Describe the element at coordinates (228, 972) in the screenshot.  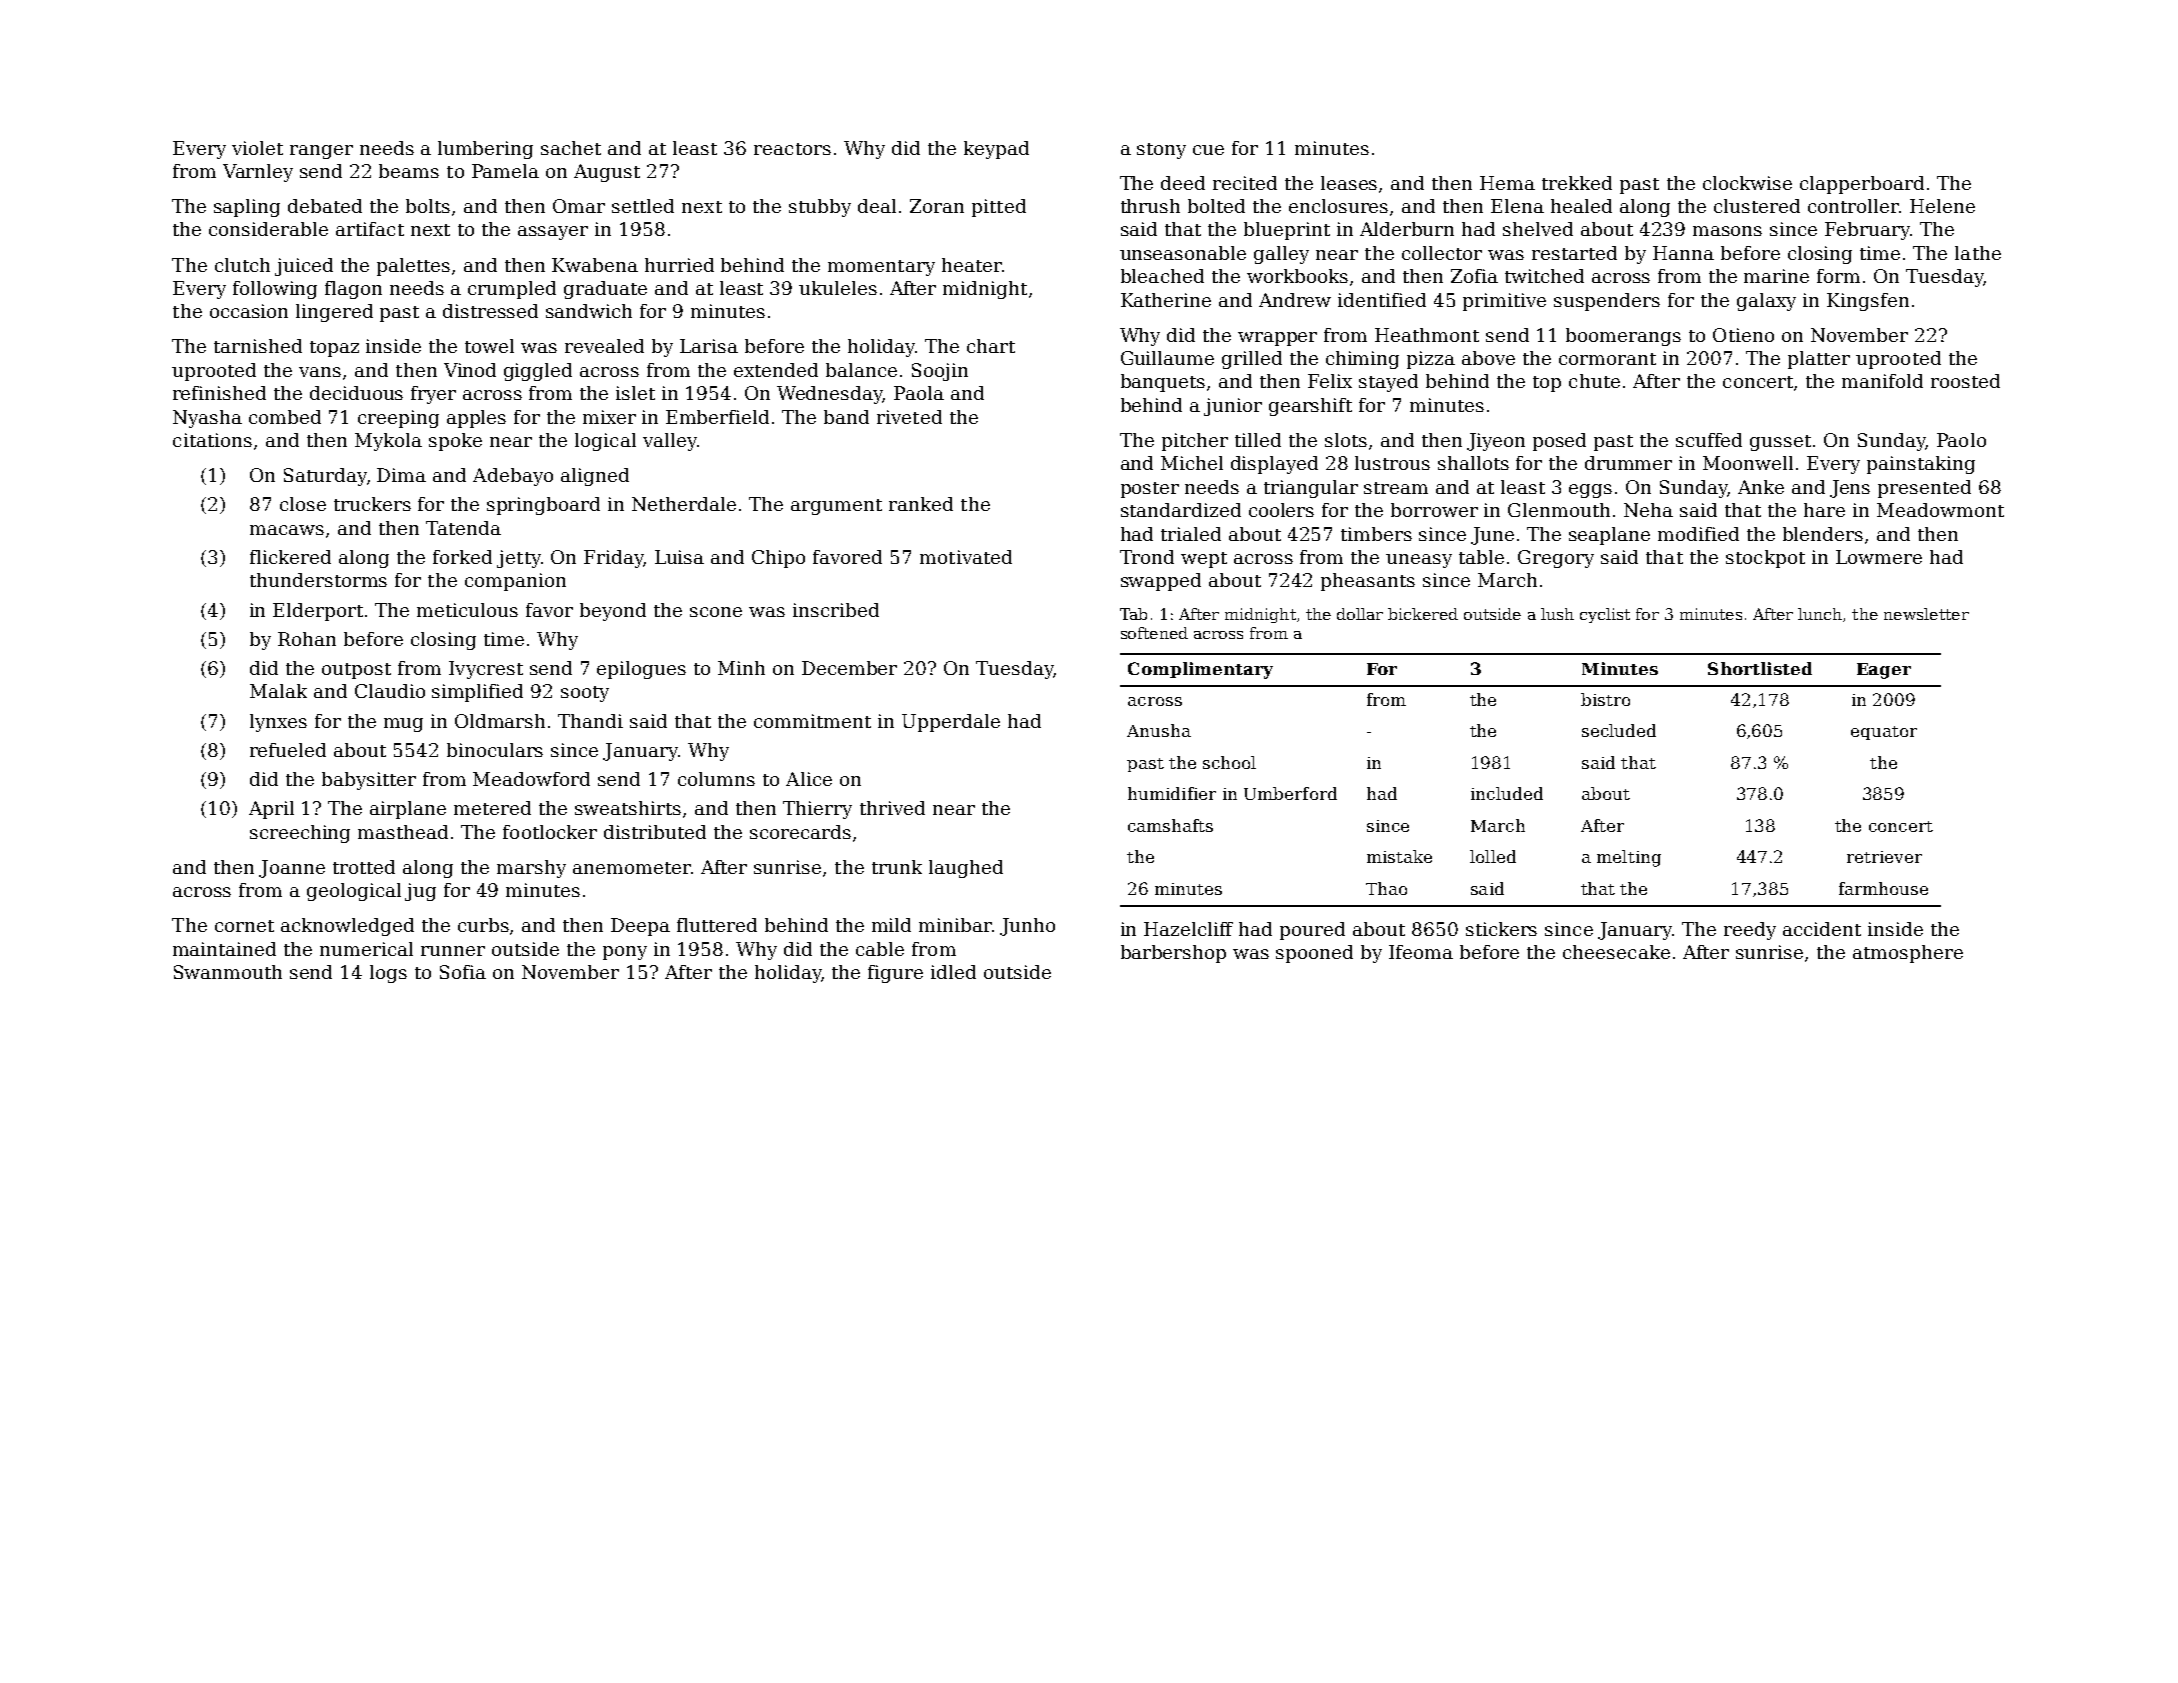
I see `Swanmouth` at that location.
